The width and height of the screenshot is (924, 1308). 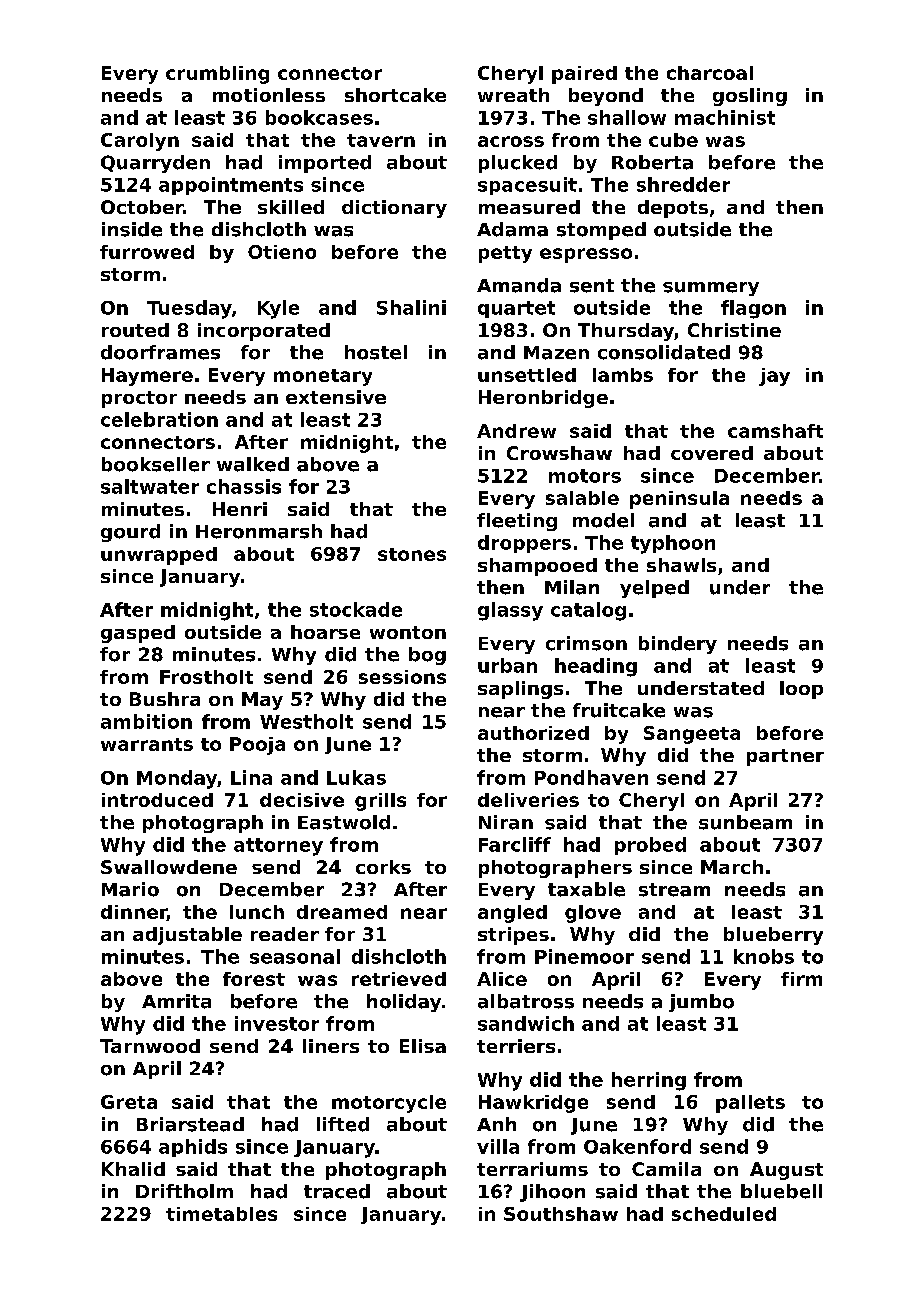 What do you see at coordinates (157, 800) in the screenshot?
I see `introduced` at bounding box center [157, 800].
